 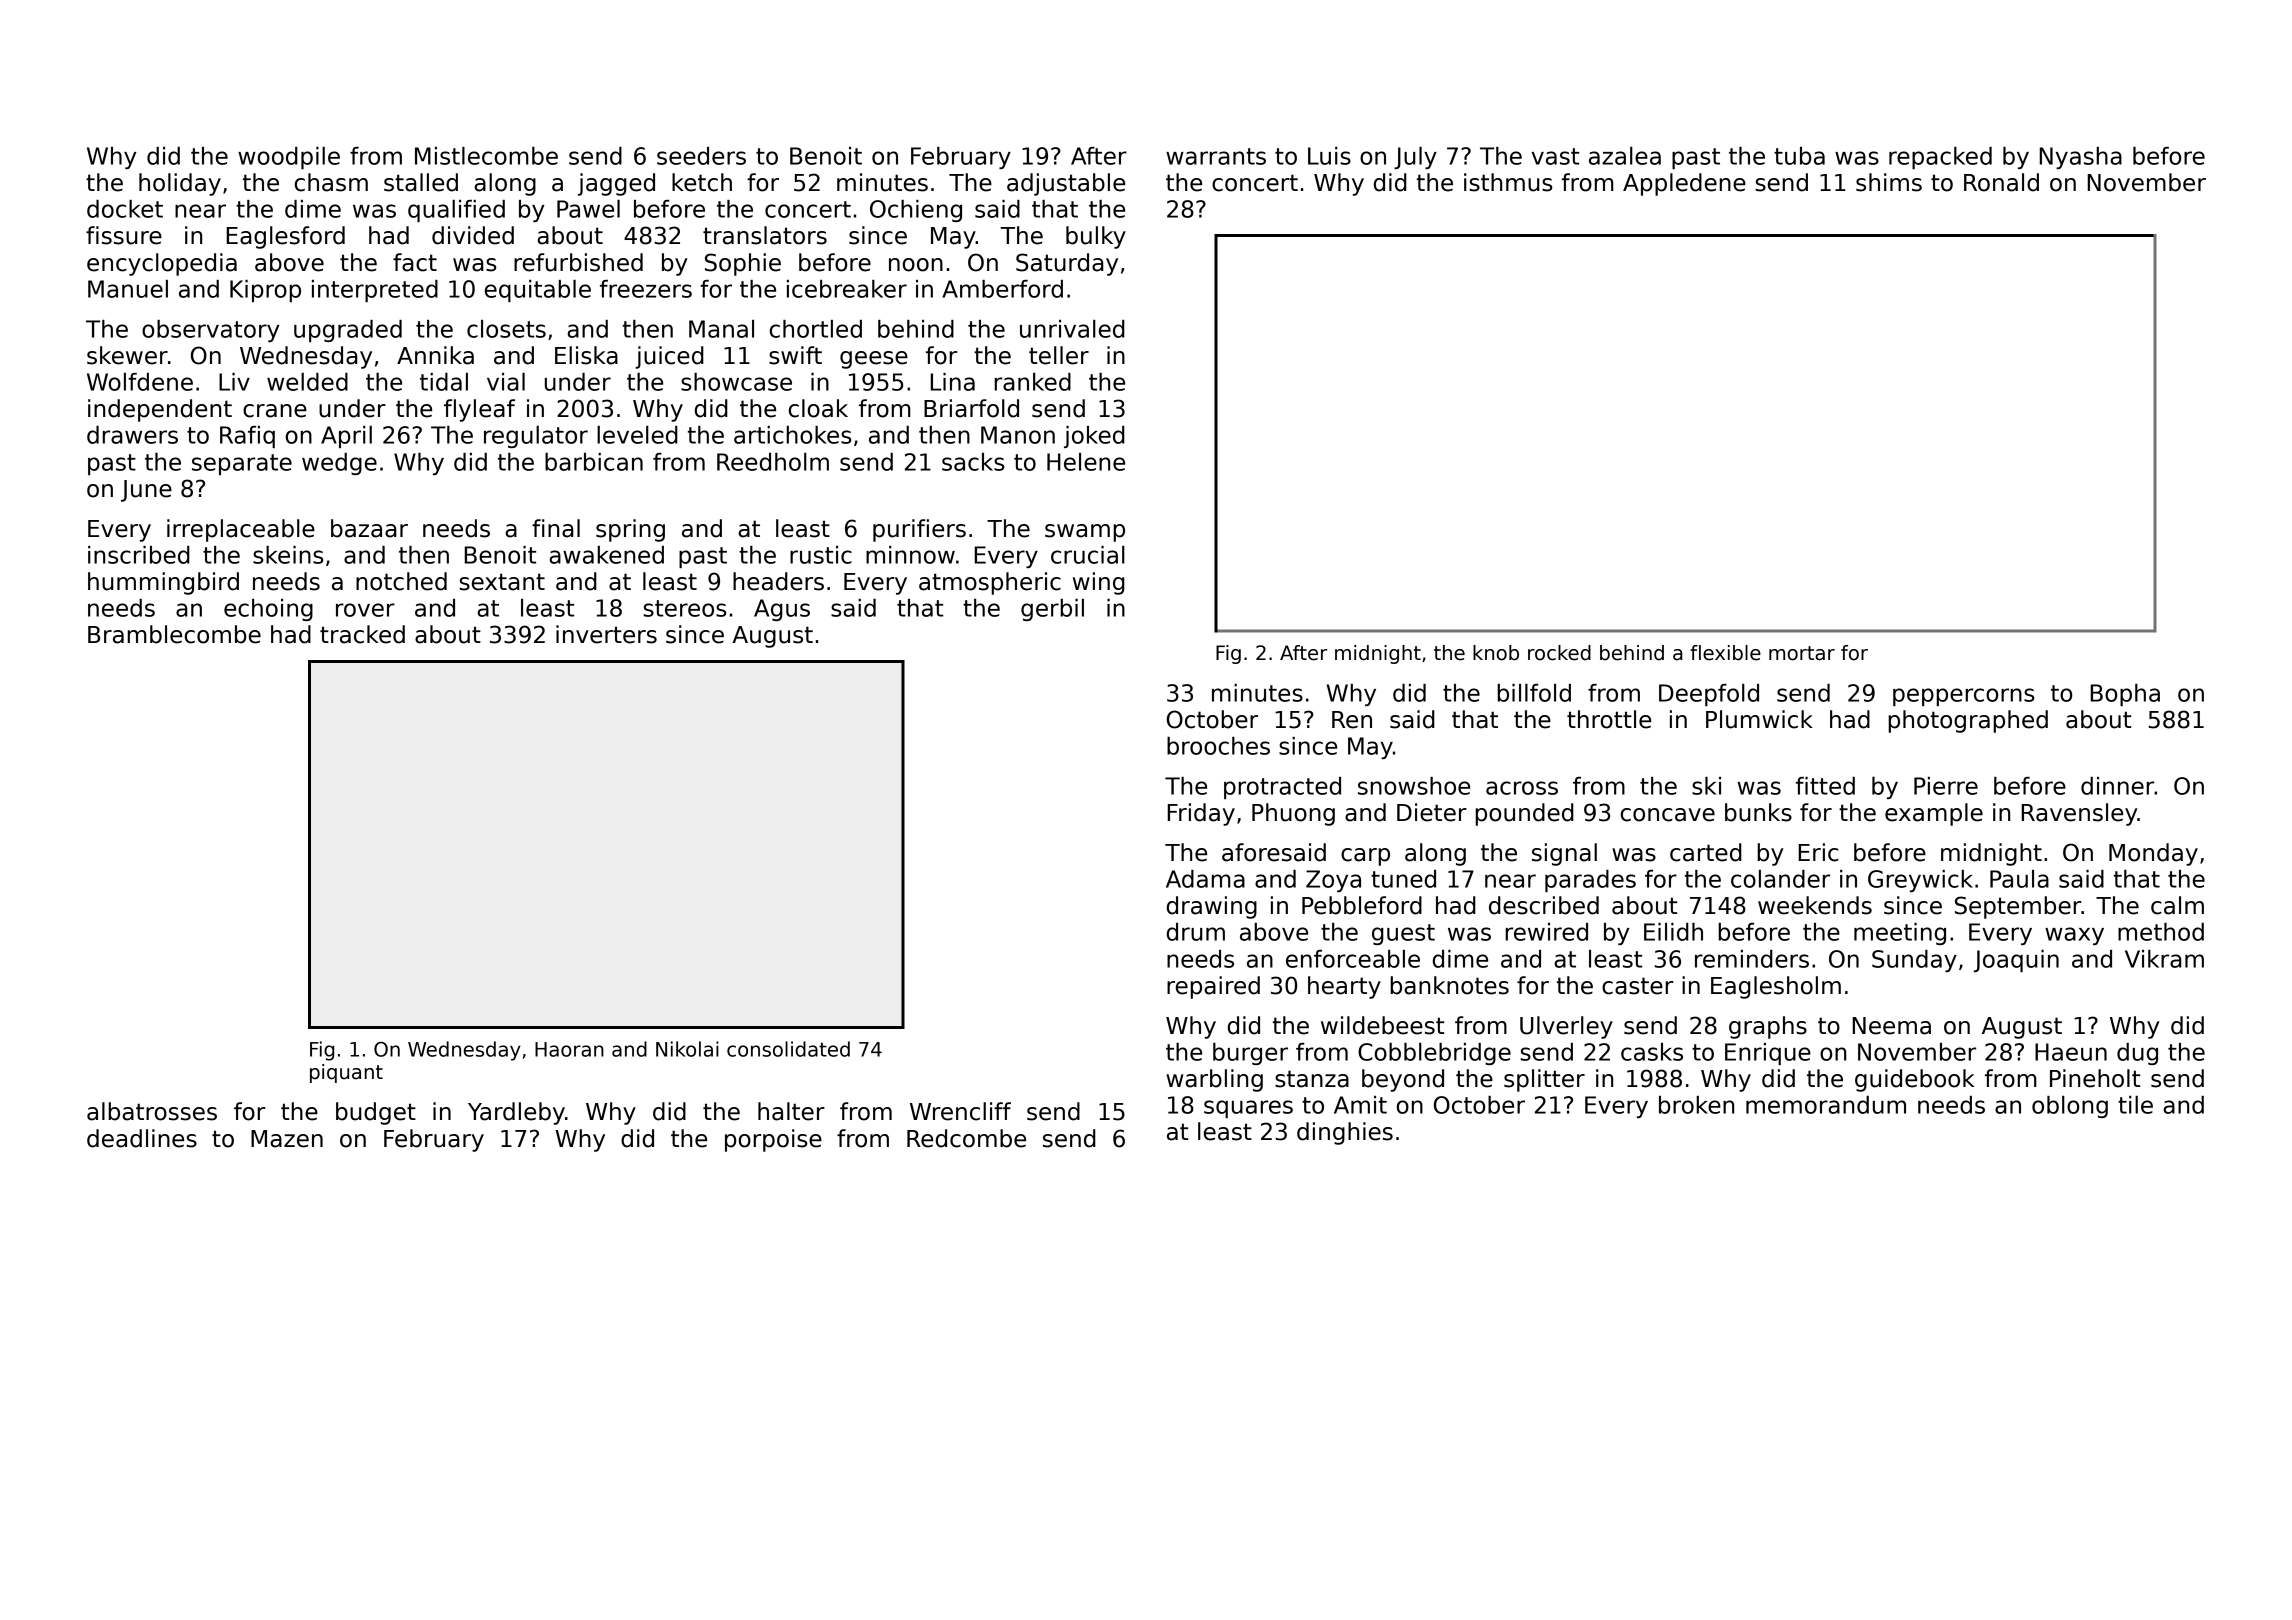 What do you see at coordinates (1085, 533) in the screenshot?
I see `swamp` at bounding box center [1085, 533].
